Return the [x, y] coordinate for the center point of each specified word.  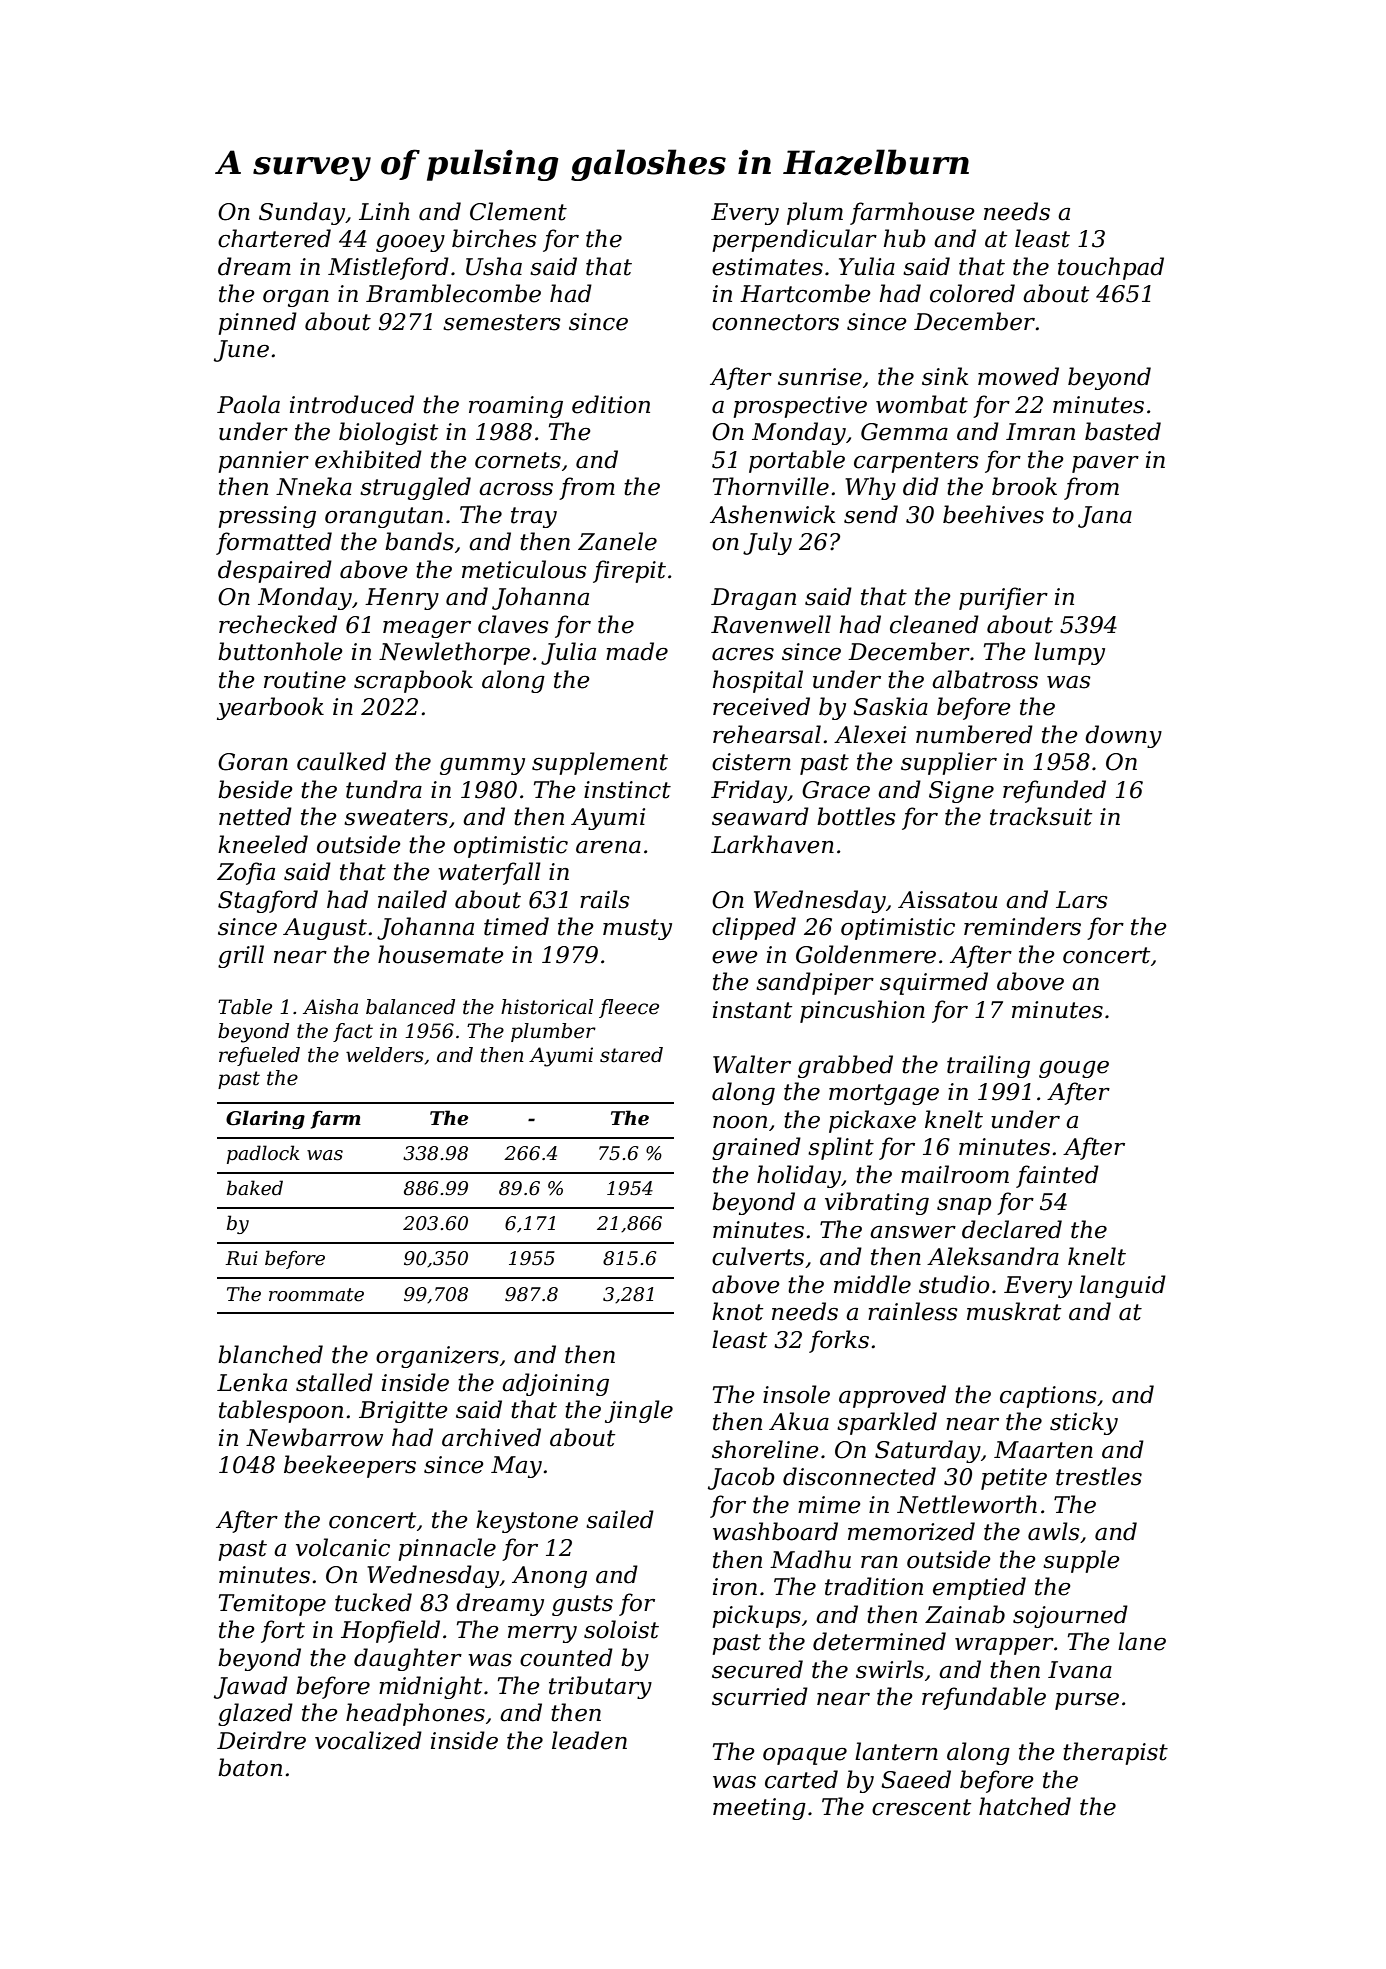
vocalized [368, 1740]
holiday [799, 1176]
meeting [759, 1809]
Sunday [302, 213]
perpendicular [794, 240]
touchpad [1111, 268]
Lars [1082, 900]
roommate [316, 1295]
